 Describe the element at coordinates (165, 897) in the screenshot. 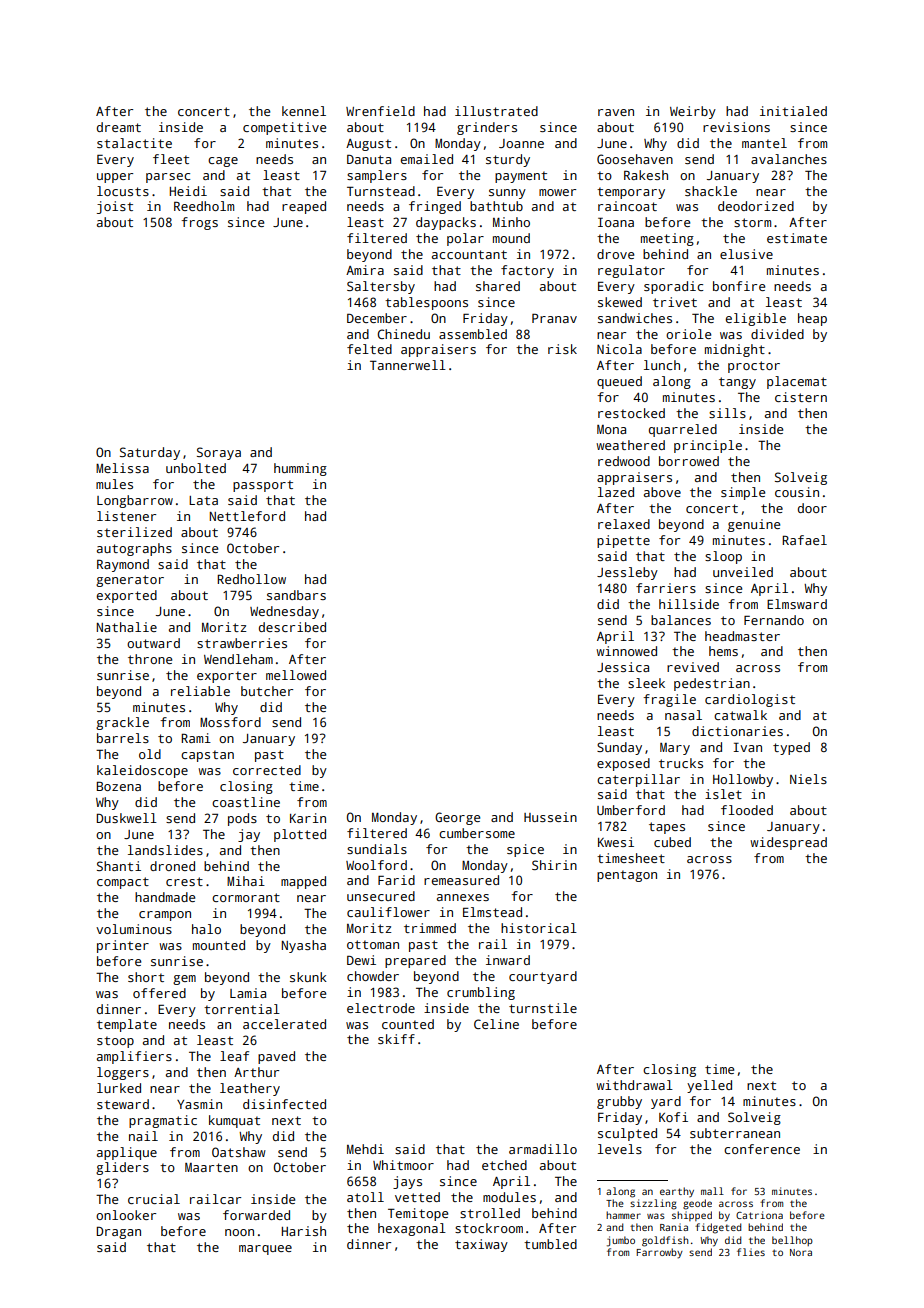

I see `handmade` at that location.
